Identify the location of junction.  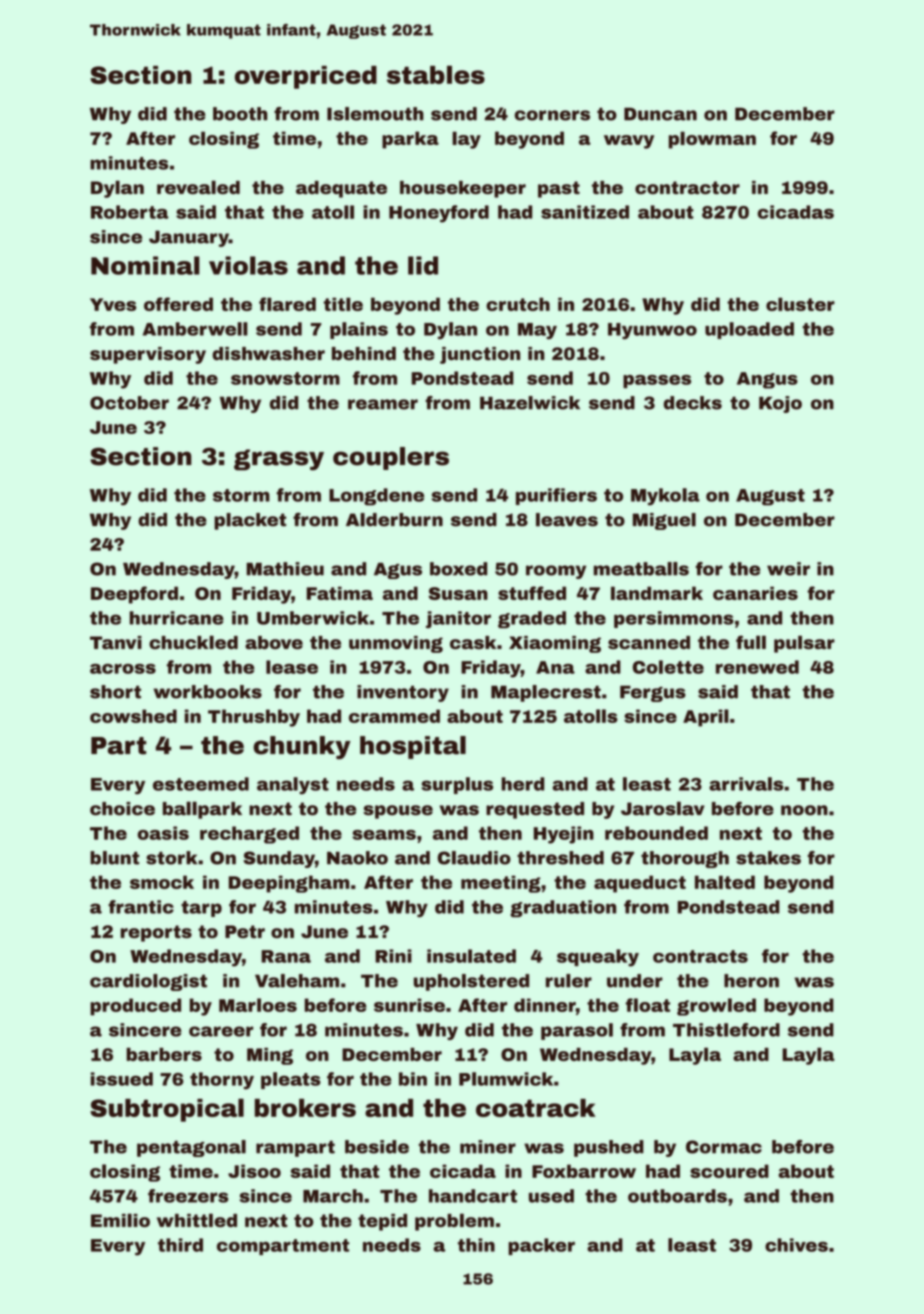
(480, 355).
